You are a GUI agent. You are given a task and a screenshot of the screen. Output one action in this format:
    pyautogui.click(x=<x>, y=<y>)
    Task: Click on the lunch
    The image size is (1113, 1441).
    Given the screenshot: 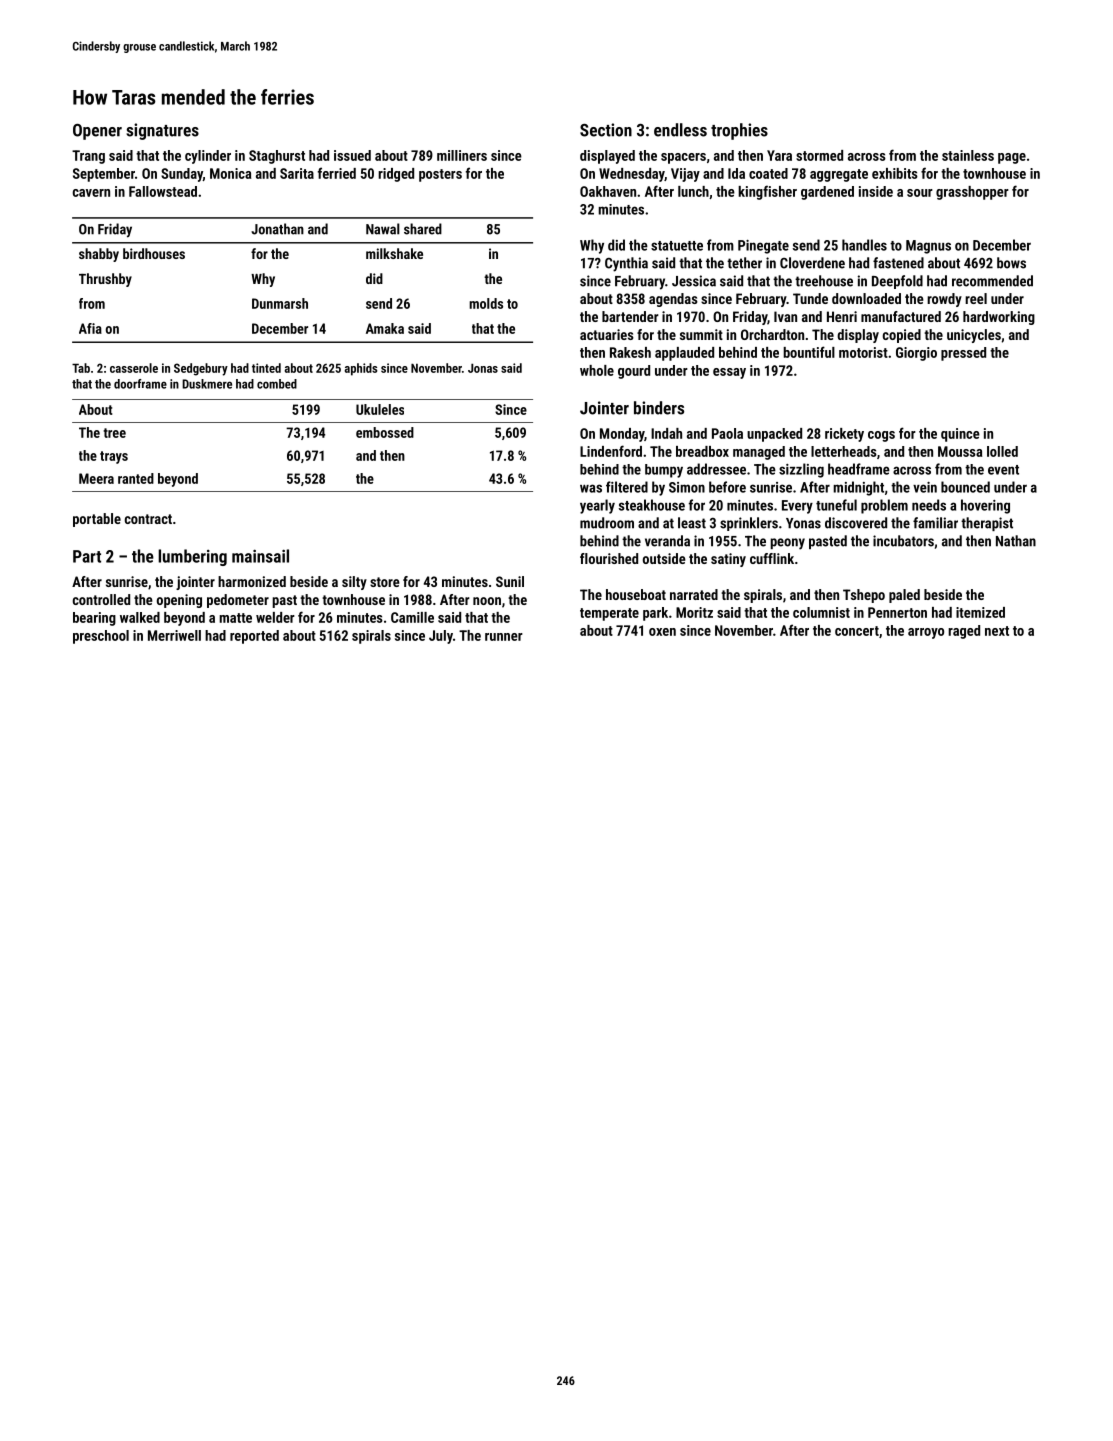 What is the action you would take?
    pyautogui.click(x=693, y=191)
